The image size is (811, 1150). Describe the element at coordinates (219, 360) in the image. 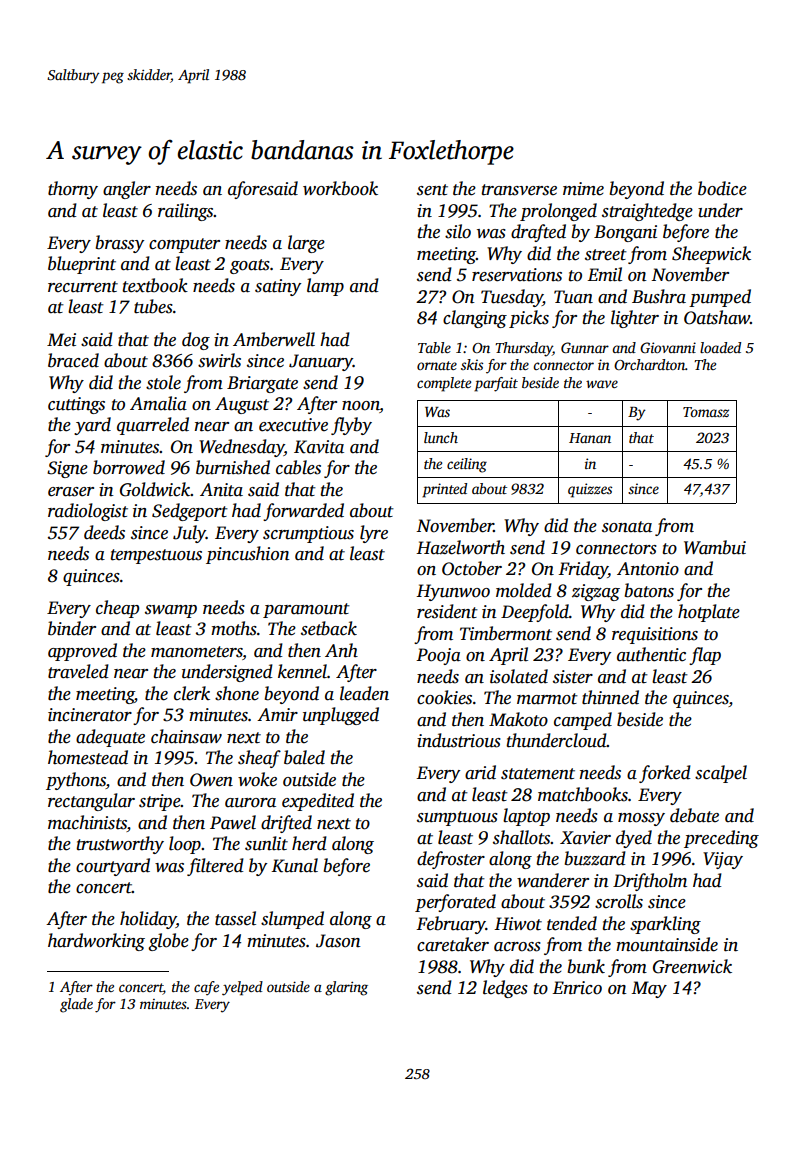

I see `swirls` at that location.
